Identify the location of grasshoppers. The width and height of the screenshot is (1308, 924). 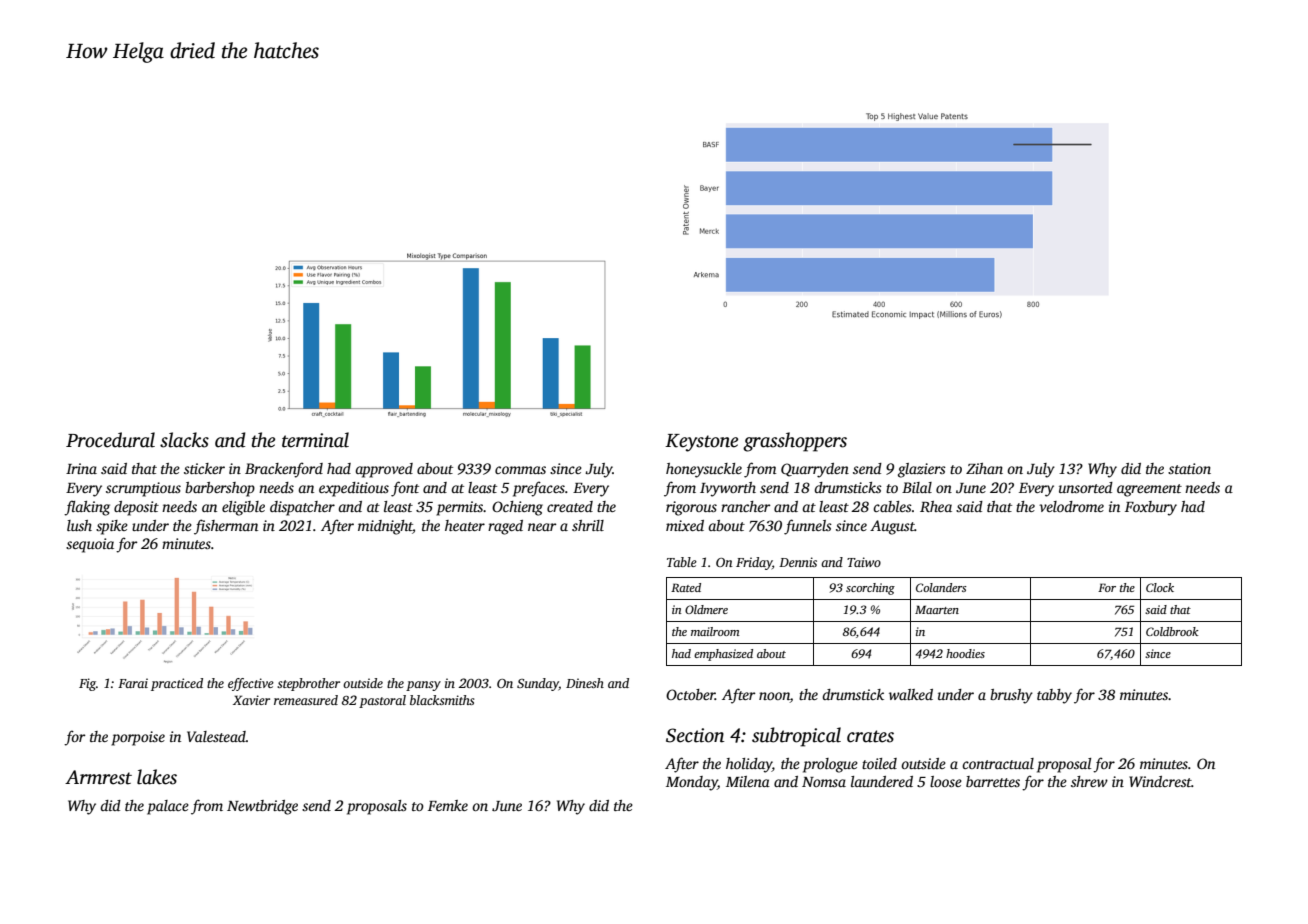
(795, 442).
